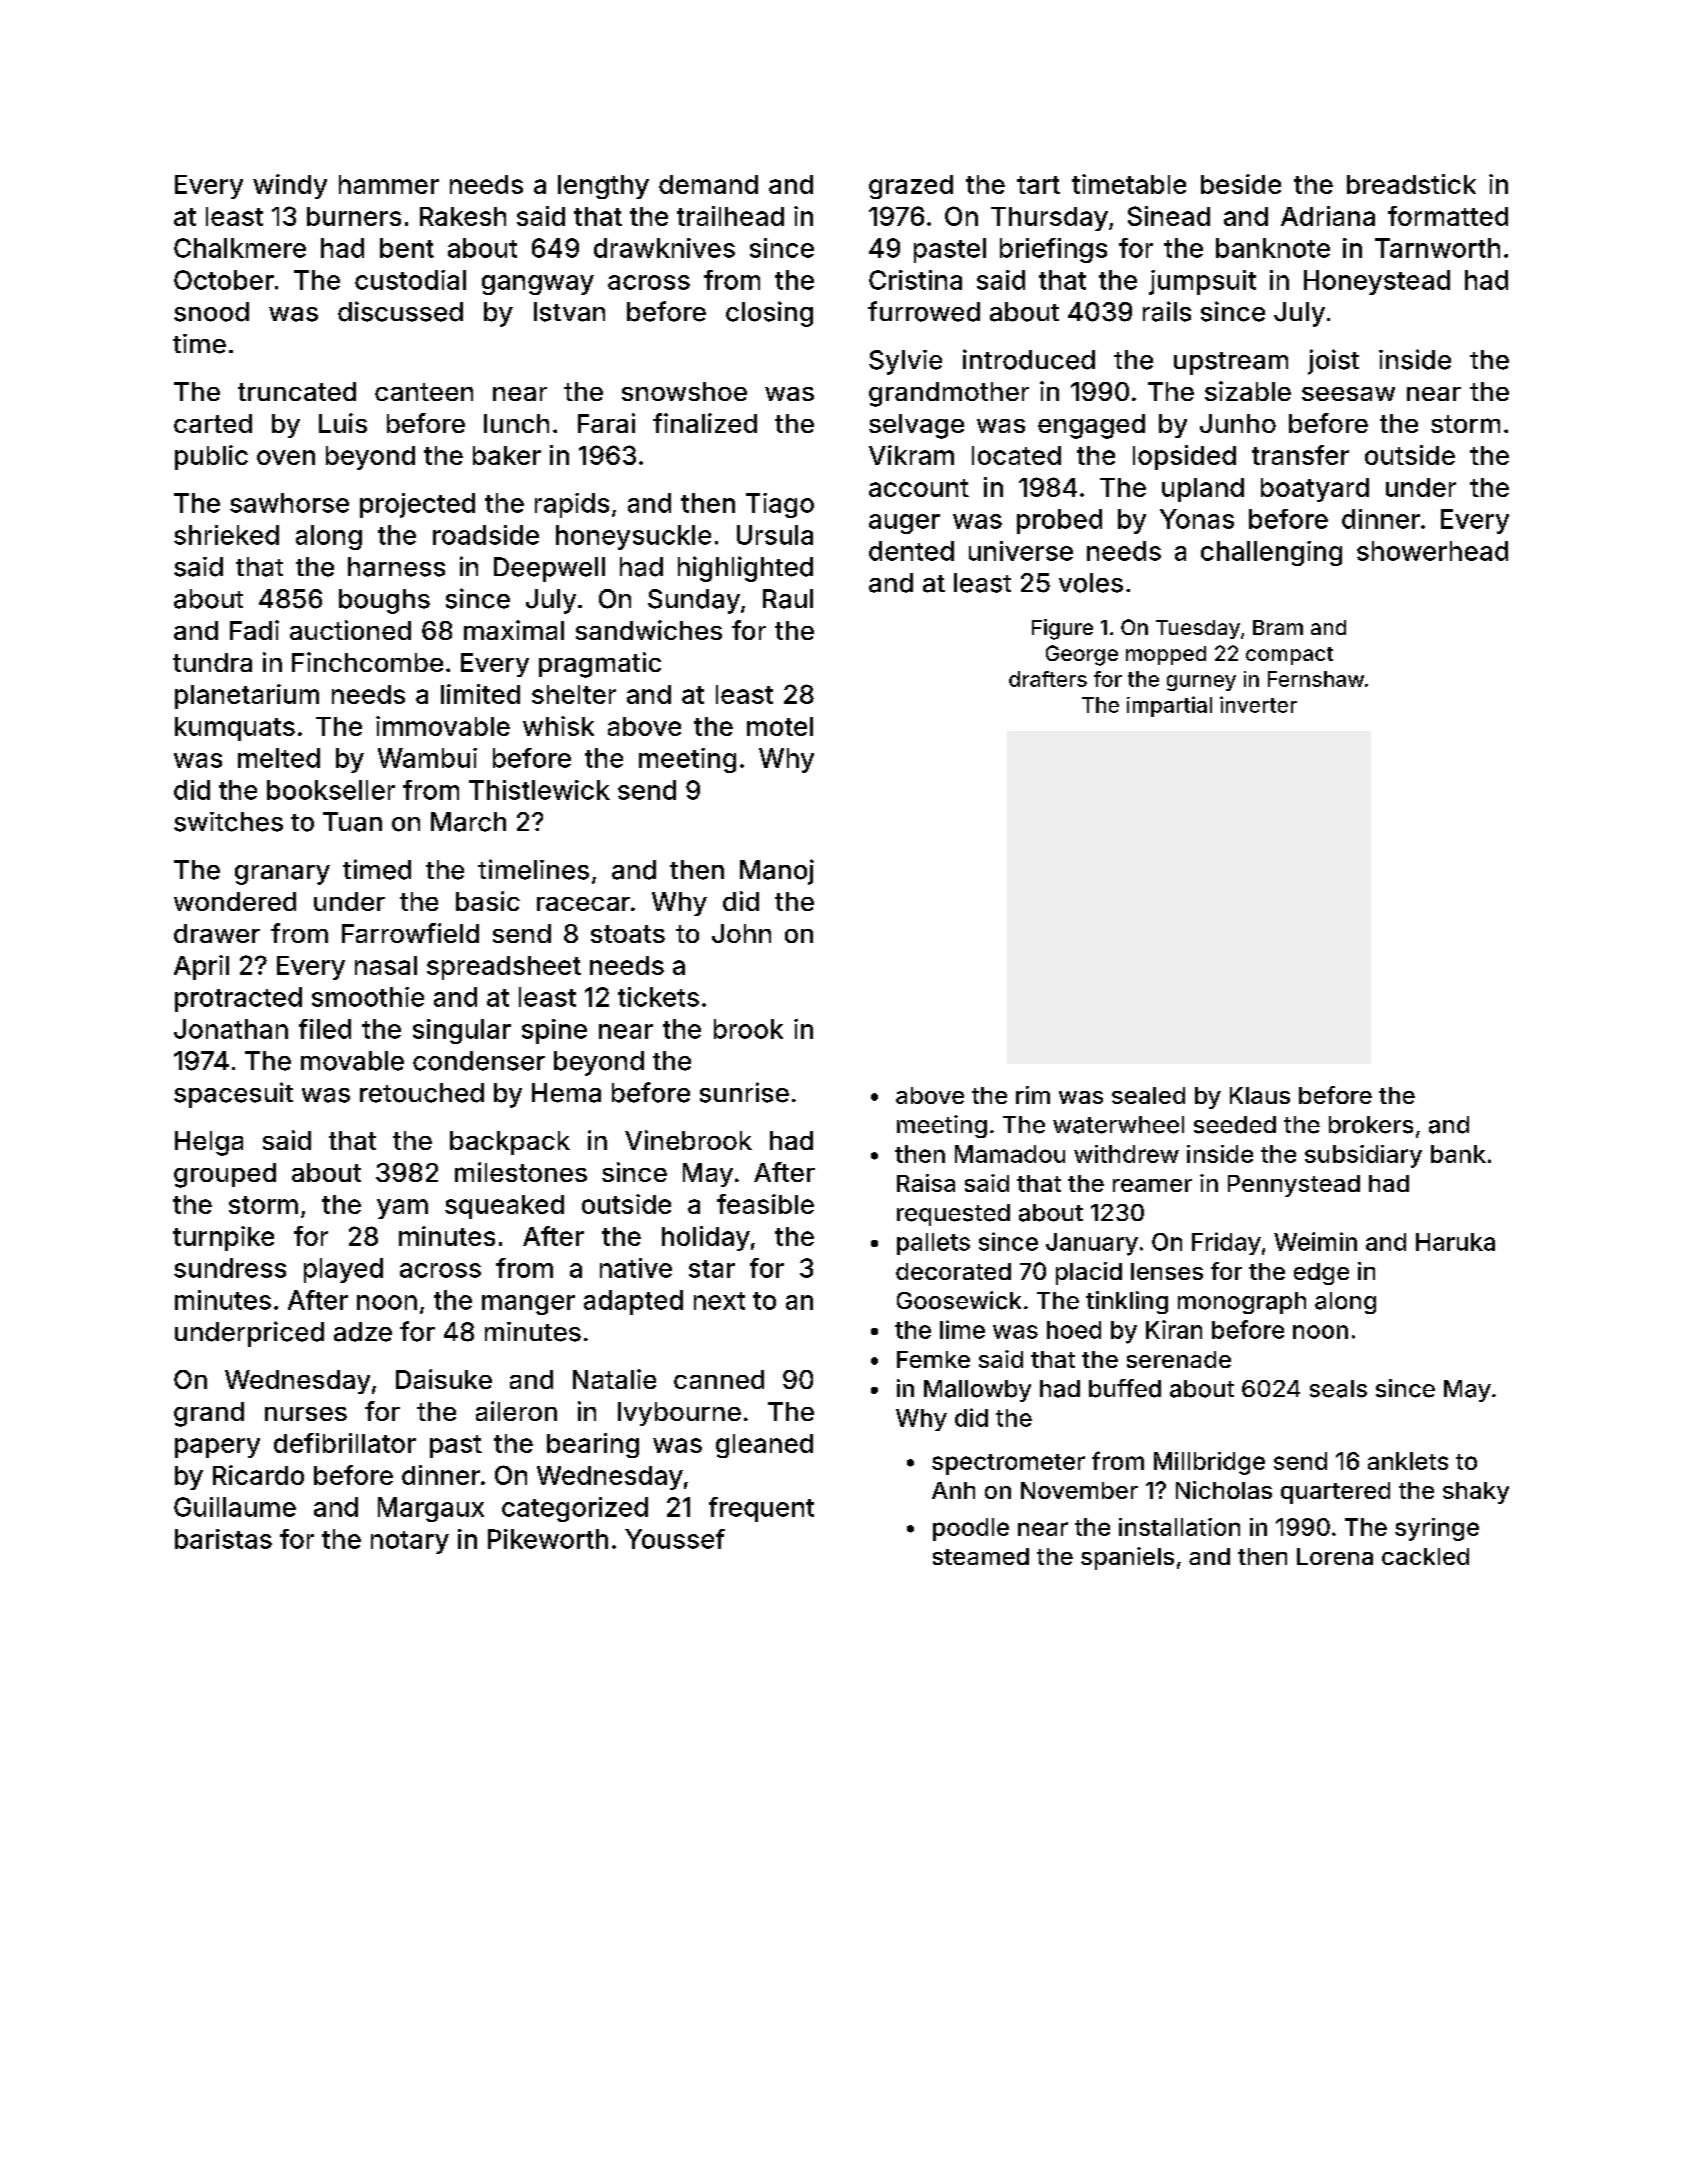 This page has height=2178, width=1683. What do you see at coordinates (230, 1268) in the page?
I see `sundress` at bounding box center [230, 1268].
